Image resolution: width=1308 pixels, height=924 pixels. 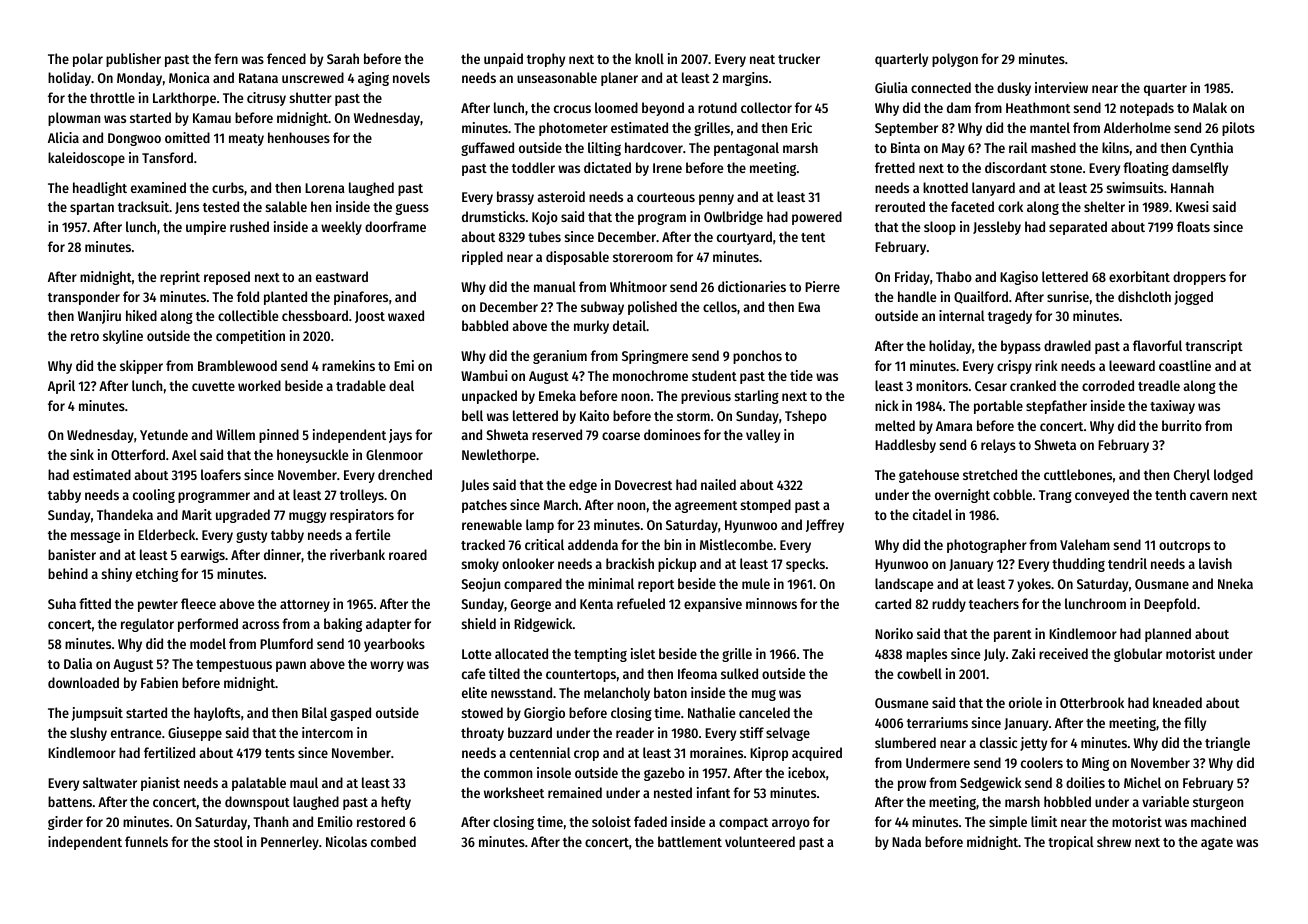 What do you see at coordinates (1061, 87) in the document?
I see `interview` at bounding box center [1061, 87].
